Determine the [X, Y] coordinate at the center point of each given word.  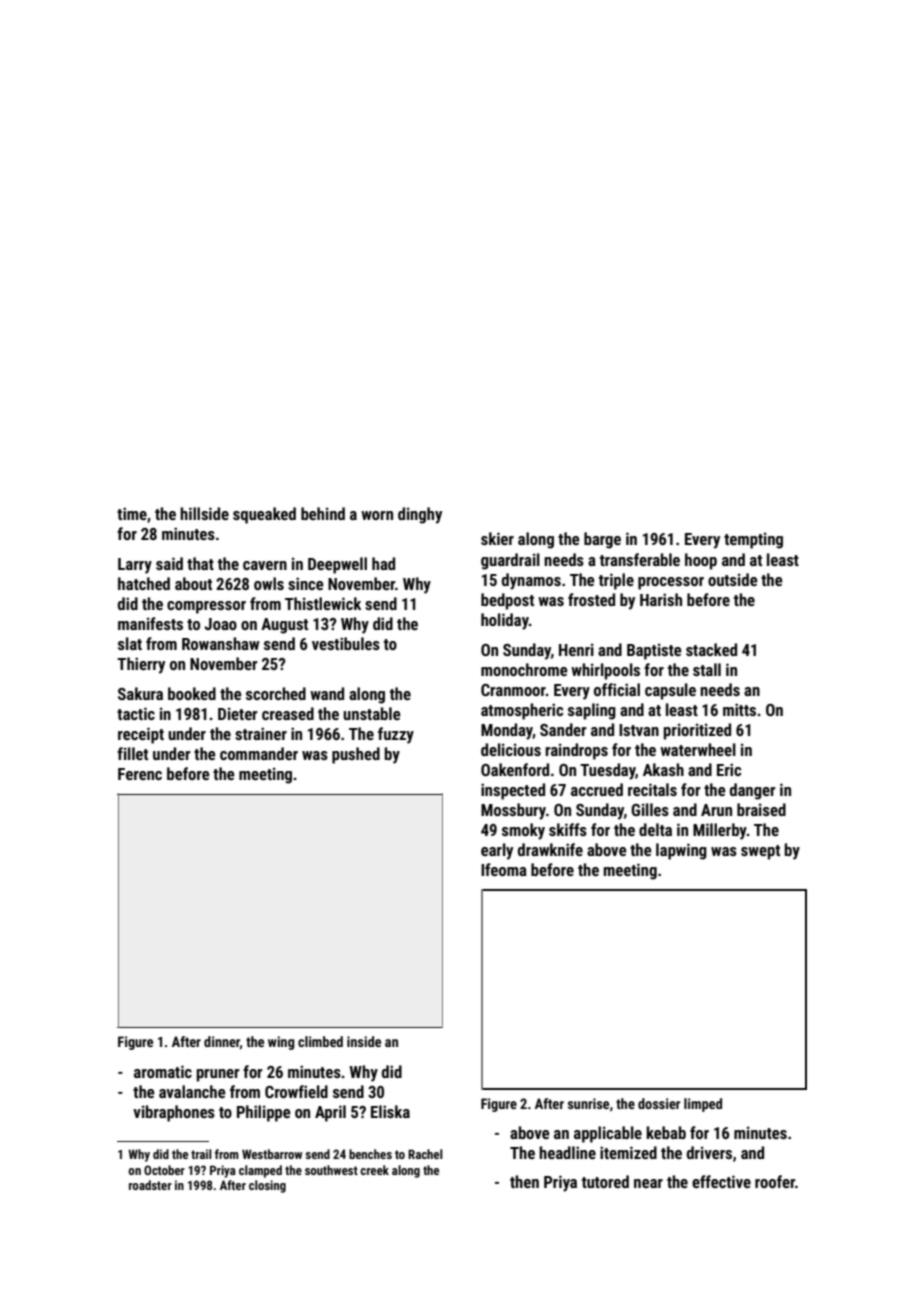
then [524, 1181]
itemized [628, 1152]
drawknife [550, 849]
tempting [753, 540]
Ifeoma [504, 869]
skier [497, 538]
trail [201, 1154]
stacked [711, 649]
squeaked [264, 515]
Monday [507, 731]
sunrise [588, 1103]
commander [259, 753]
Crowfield [296, 1091]
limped [703, 1105]
